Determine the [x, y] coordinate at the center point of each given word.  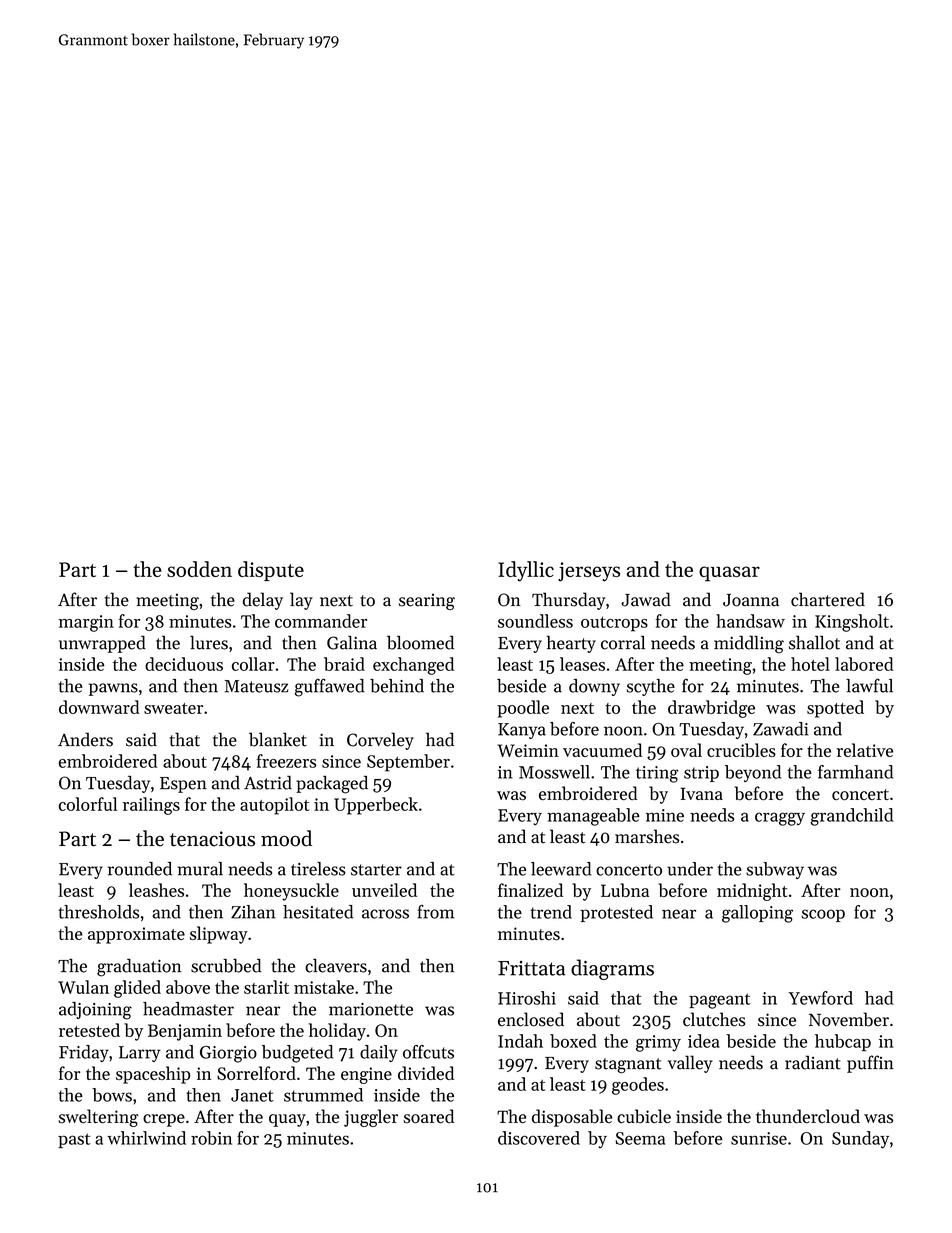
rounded [140, 869]
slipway [219, 935]
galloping [757, 914]
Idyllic [526, 571]
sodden [199, 569]
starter [376, 870]
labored [864, 664]
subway [775, 870]
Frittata [531, 968]
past [74, 1140]
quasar [729, 574]
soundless [535, 621]
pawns [113, 689]
